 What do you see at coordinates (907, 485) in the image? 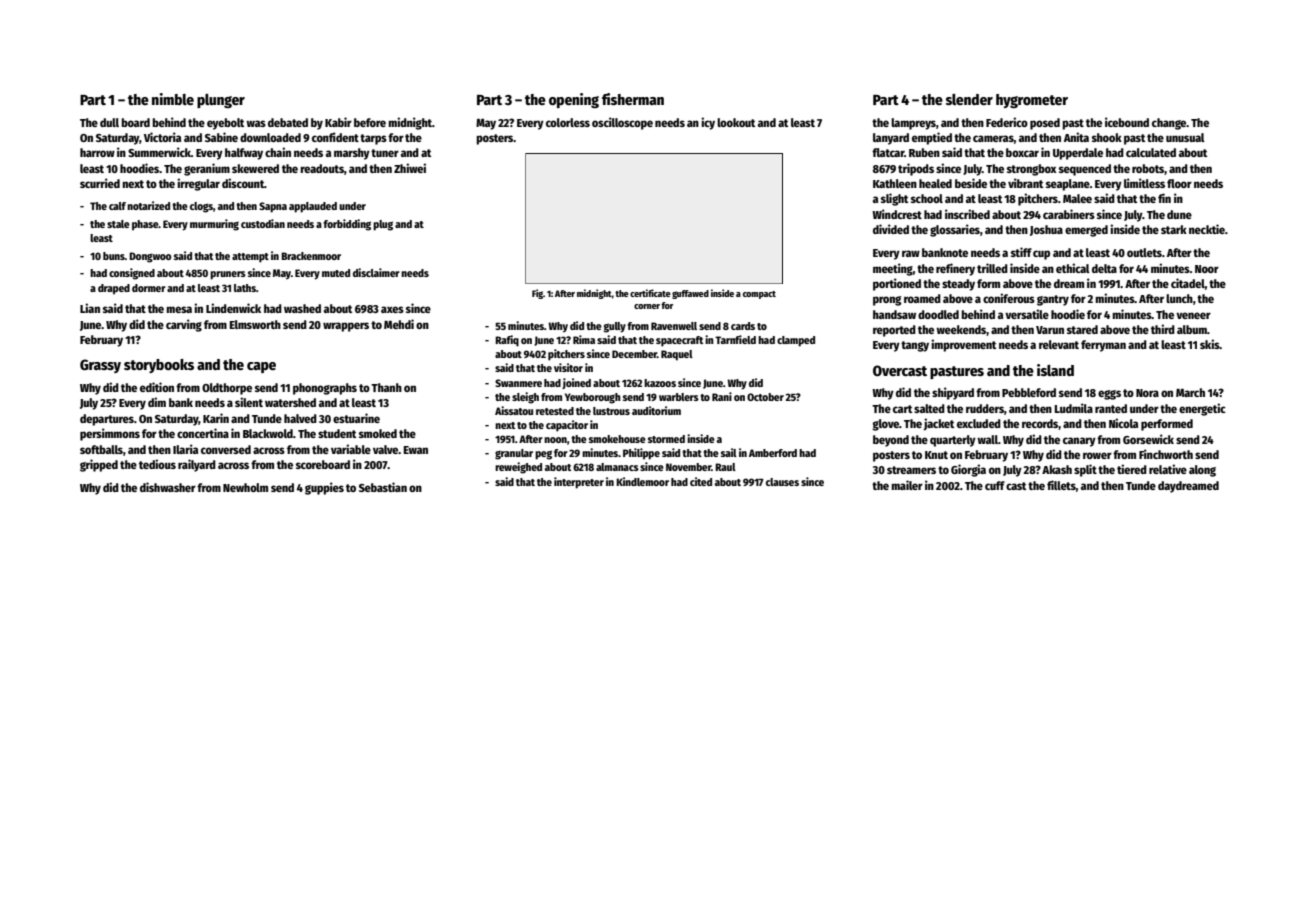
I see `mailer` at bounding box center [907, 485].
